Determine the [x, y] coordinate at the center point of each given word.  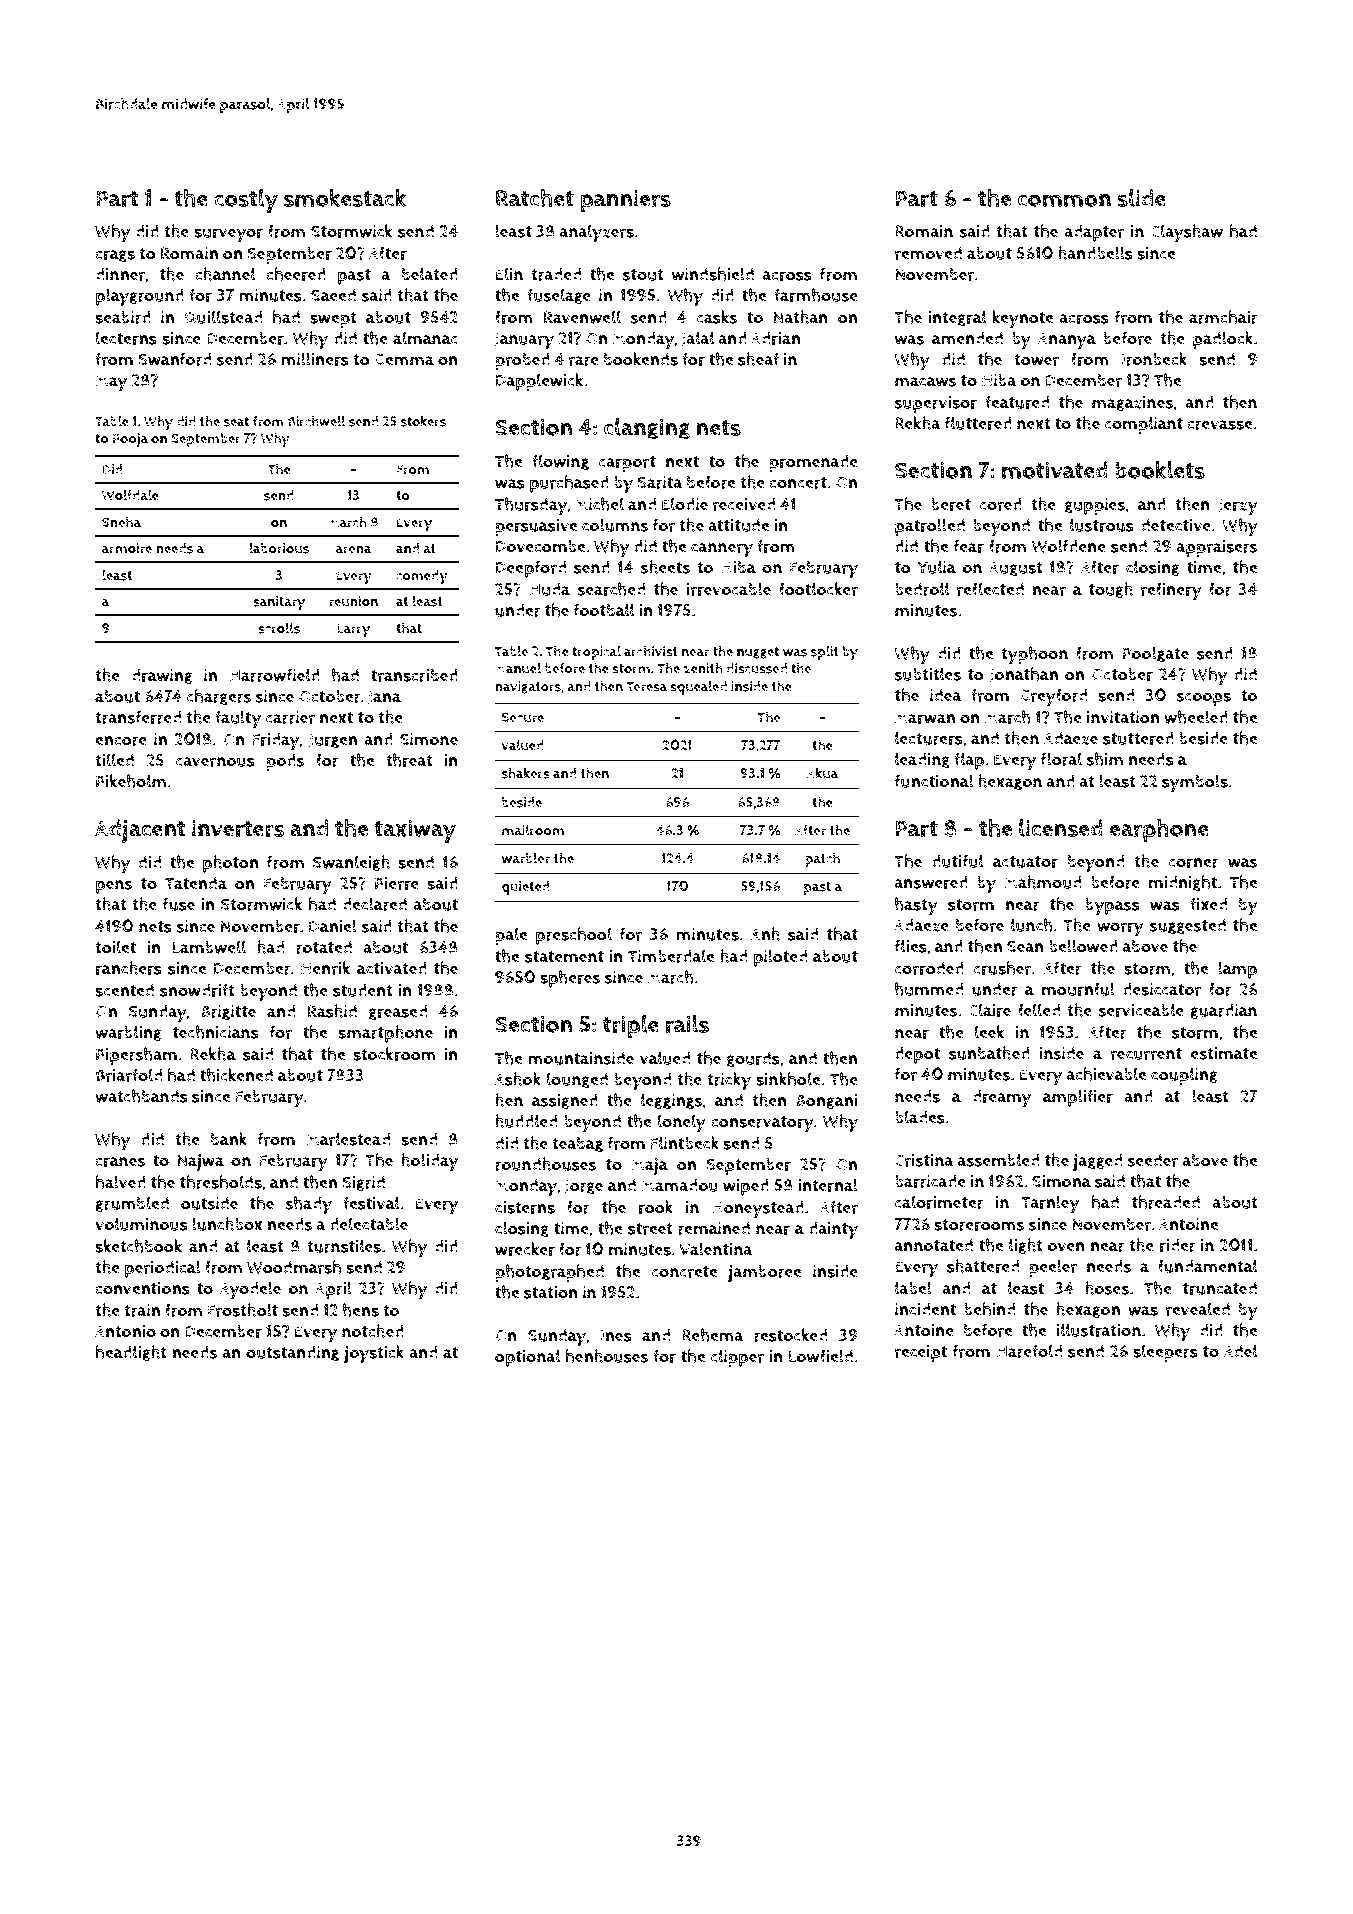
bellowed [1083, 946]
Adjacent [140, 831]
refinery [1171, 591]
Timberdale [671, 956]
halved [121, 1182]
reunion [353, 601]
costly [246, 201]
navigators [528, 687]
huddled [526, 1121]
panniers [625, 201]
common [1064, 200]
